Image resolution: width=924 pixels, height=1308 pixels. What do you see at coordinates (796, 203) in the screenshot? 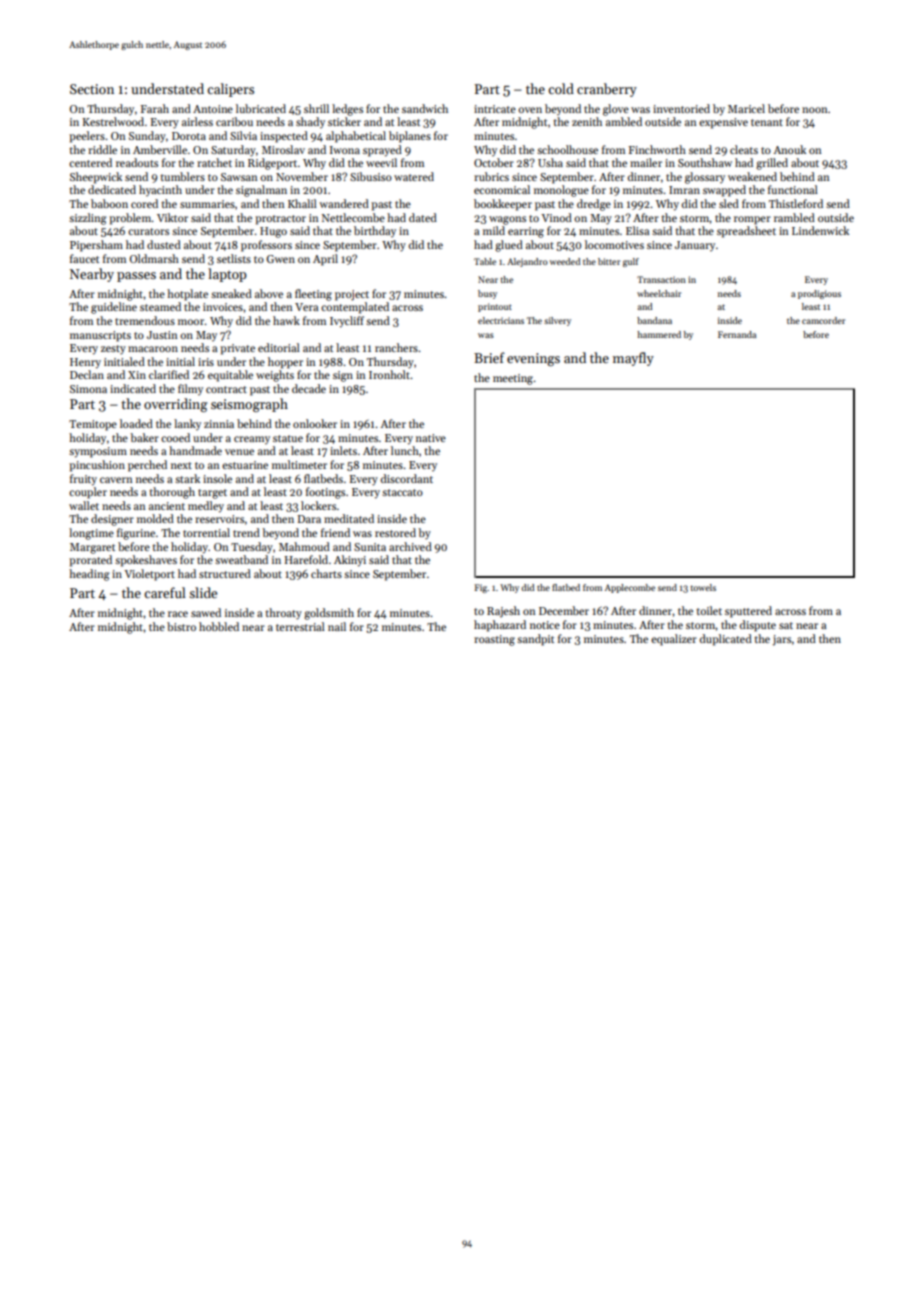
I see `Thistleford` at bounding box center [796, 203].
